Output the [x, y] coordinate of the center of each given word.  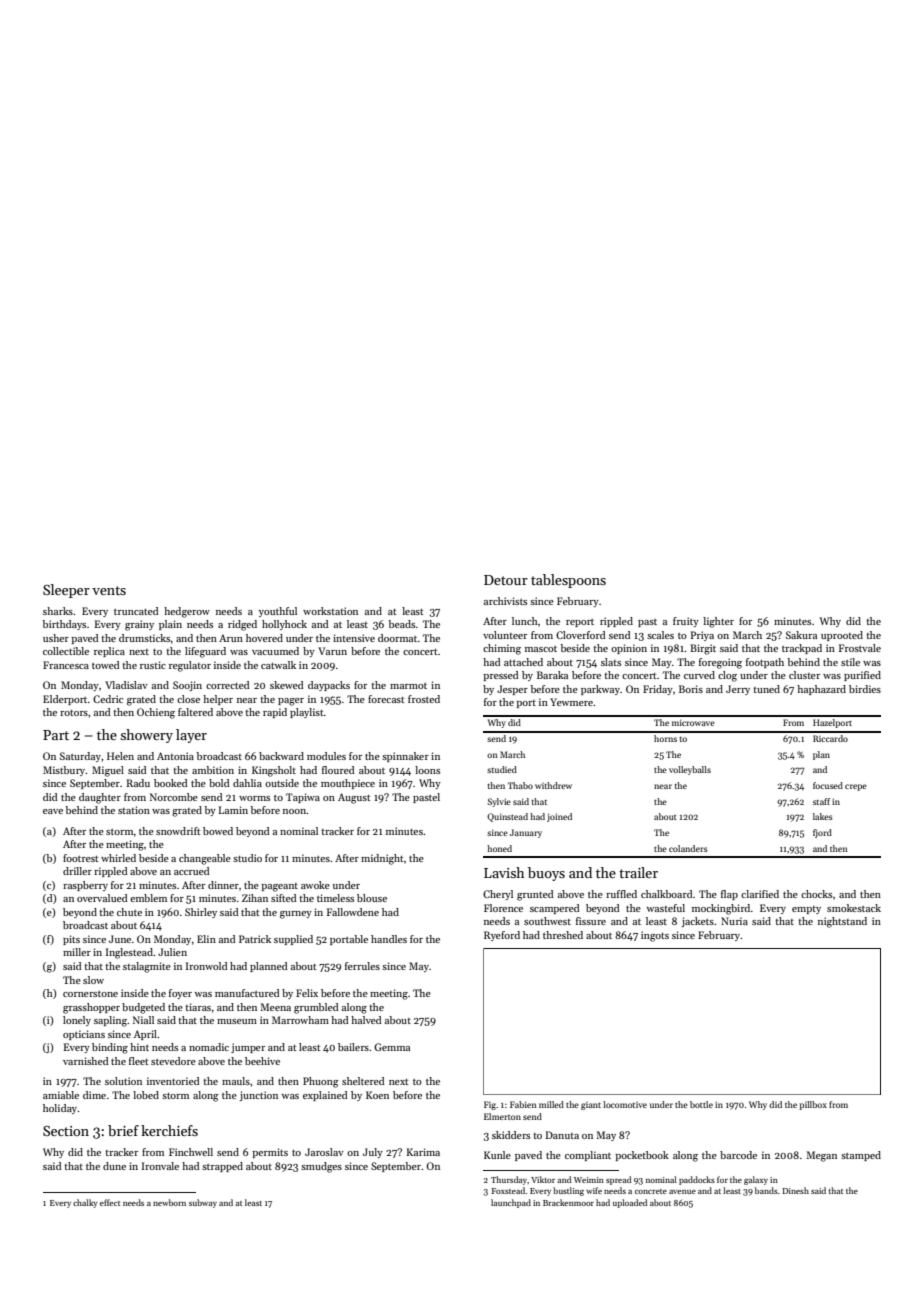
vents [109, 590]
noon [295, 811]
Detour [506, 580]
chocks [816, 894]
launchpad [511, 1203]
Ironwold [207, 966]
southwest [547, 921]
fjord [822, 833]
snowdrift [178, 831]
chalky [85, 1203]
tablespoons [568, 581]
